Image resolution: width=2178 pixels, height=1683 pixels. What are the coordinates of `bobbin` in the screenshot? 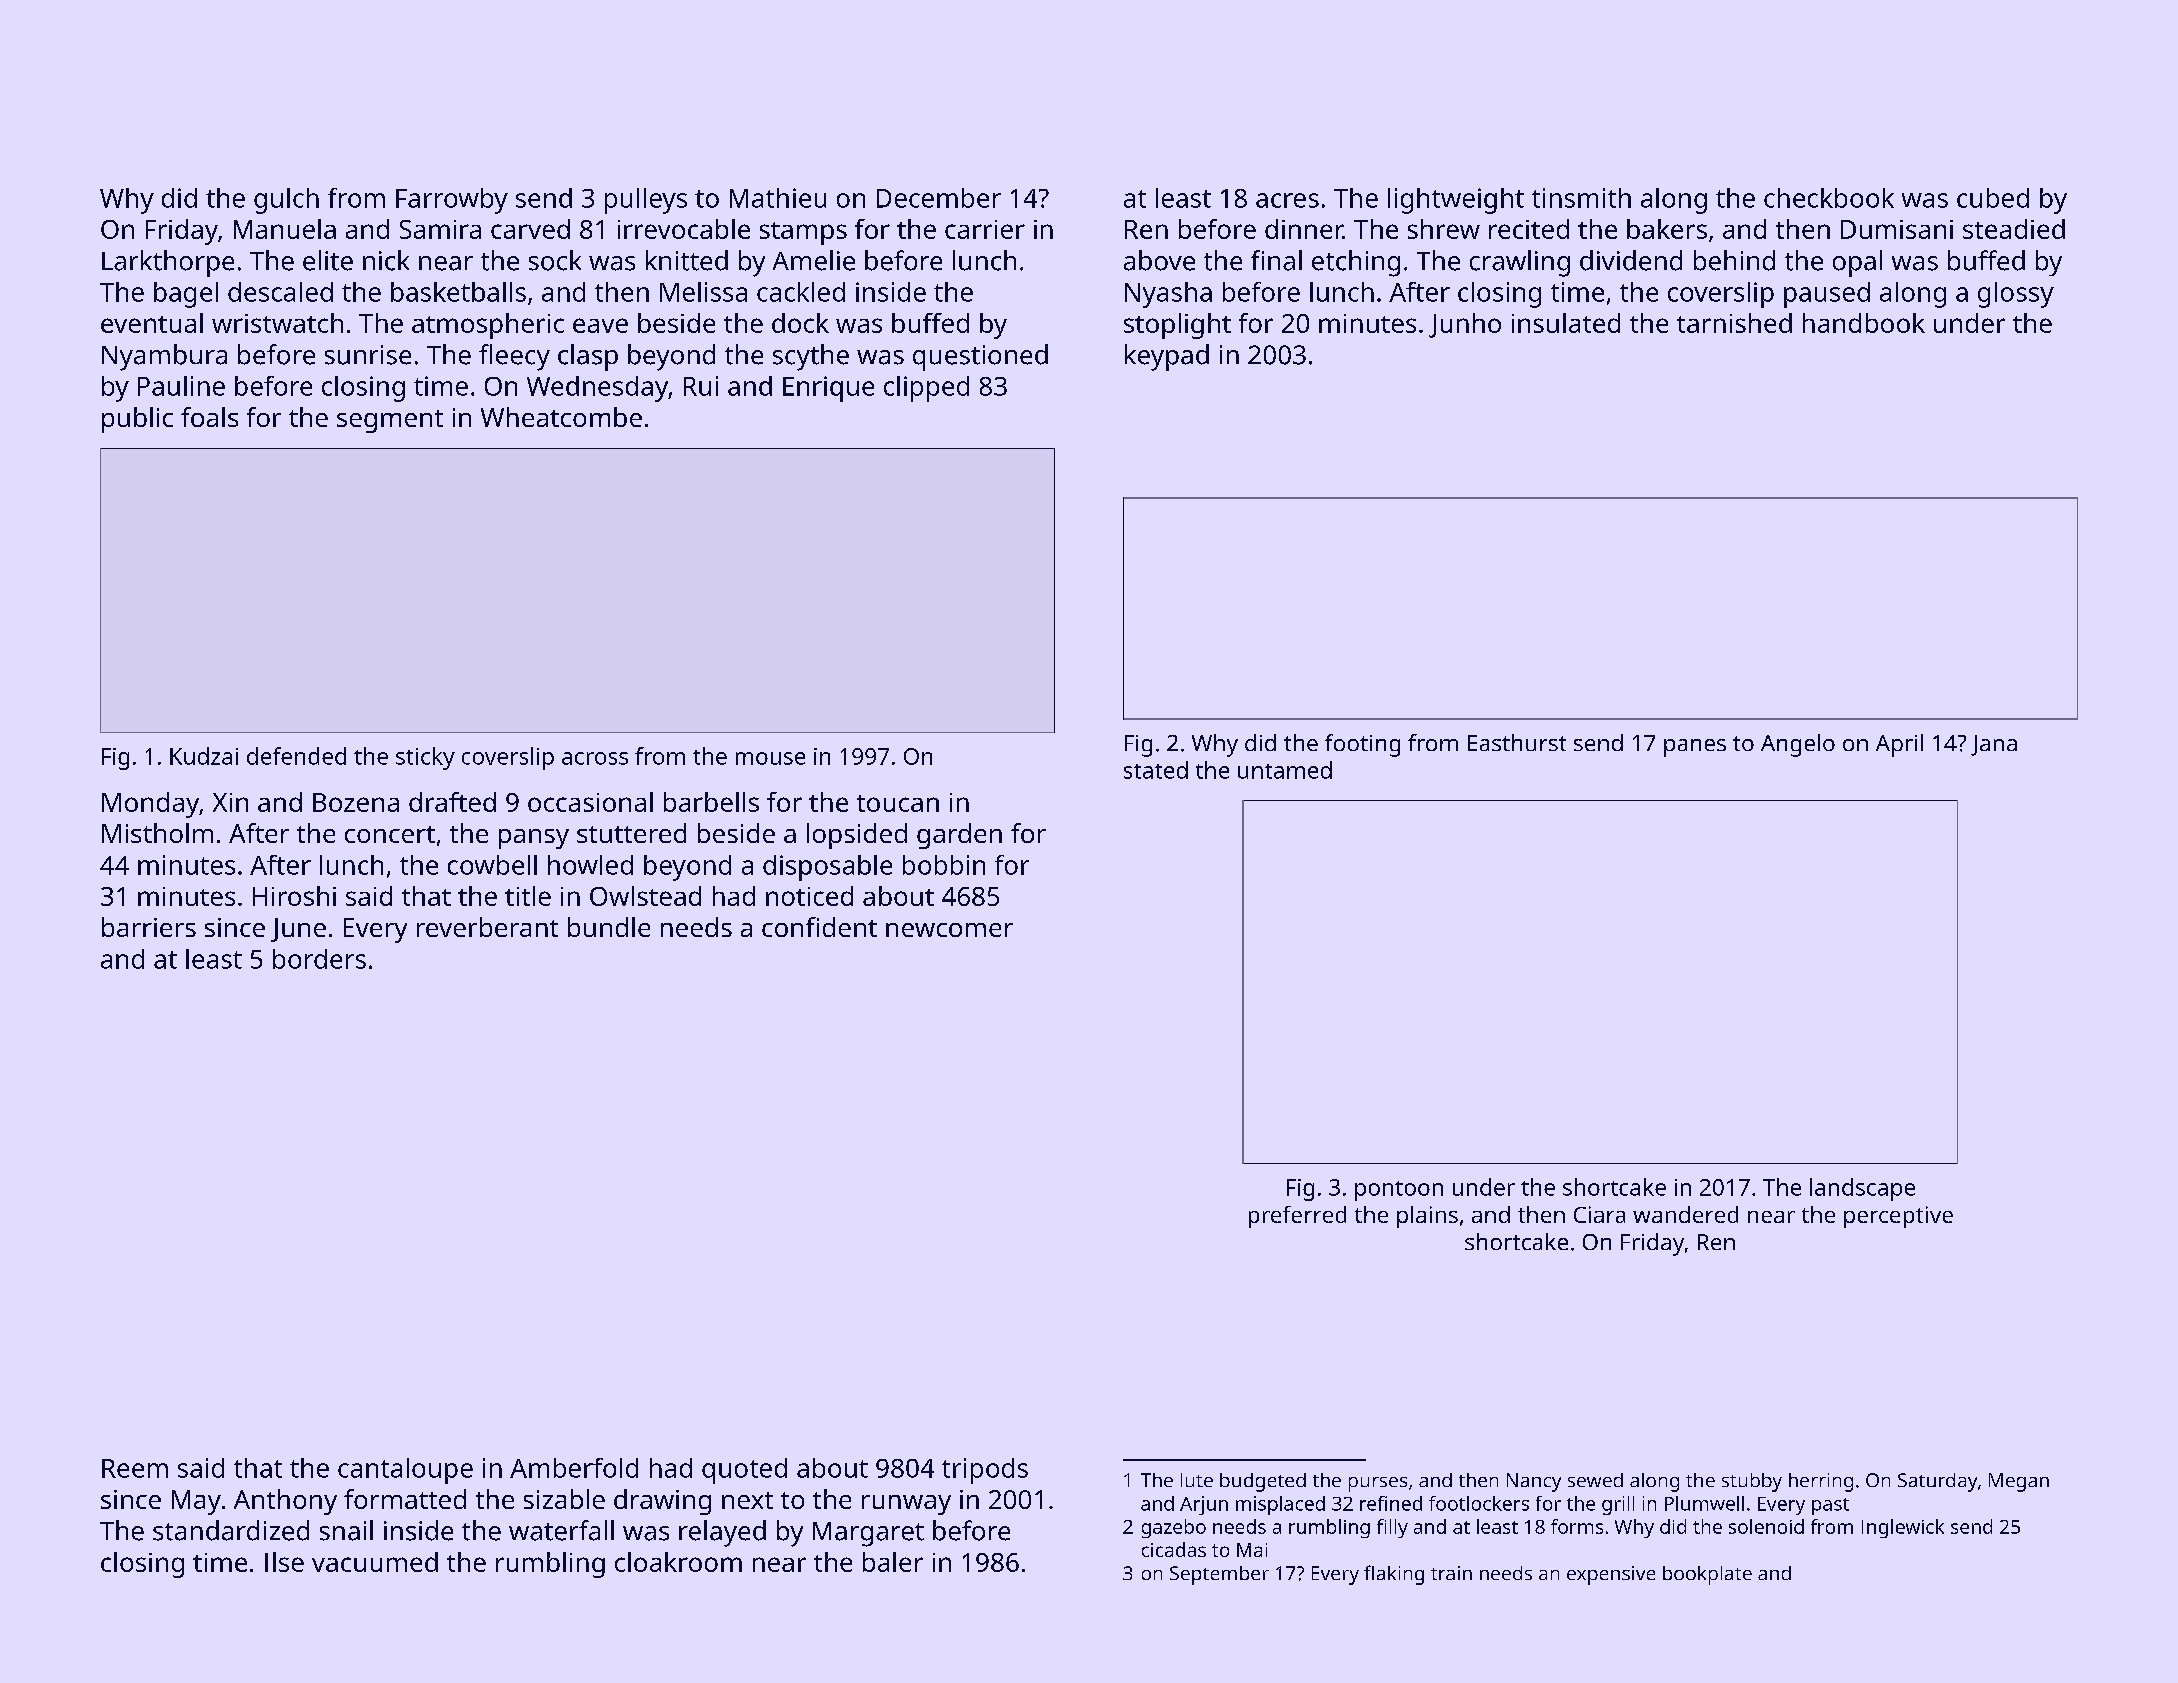 It's located at (944, 865).
